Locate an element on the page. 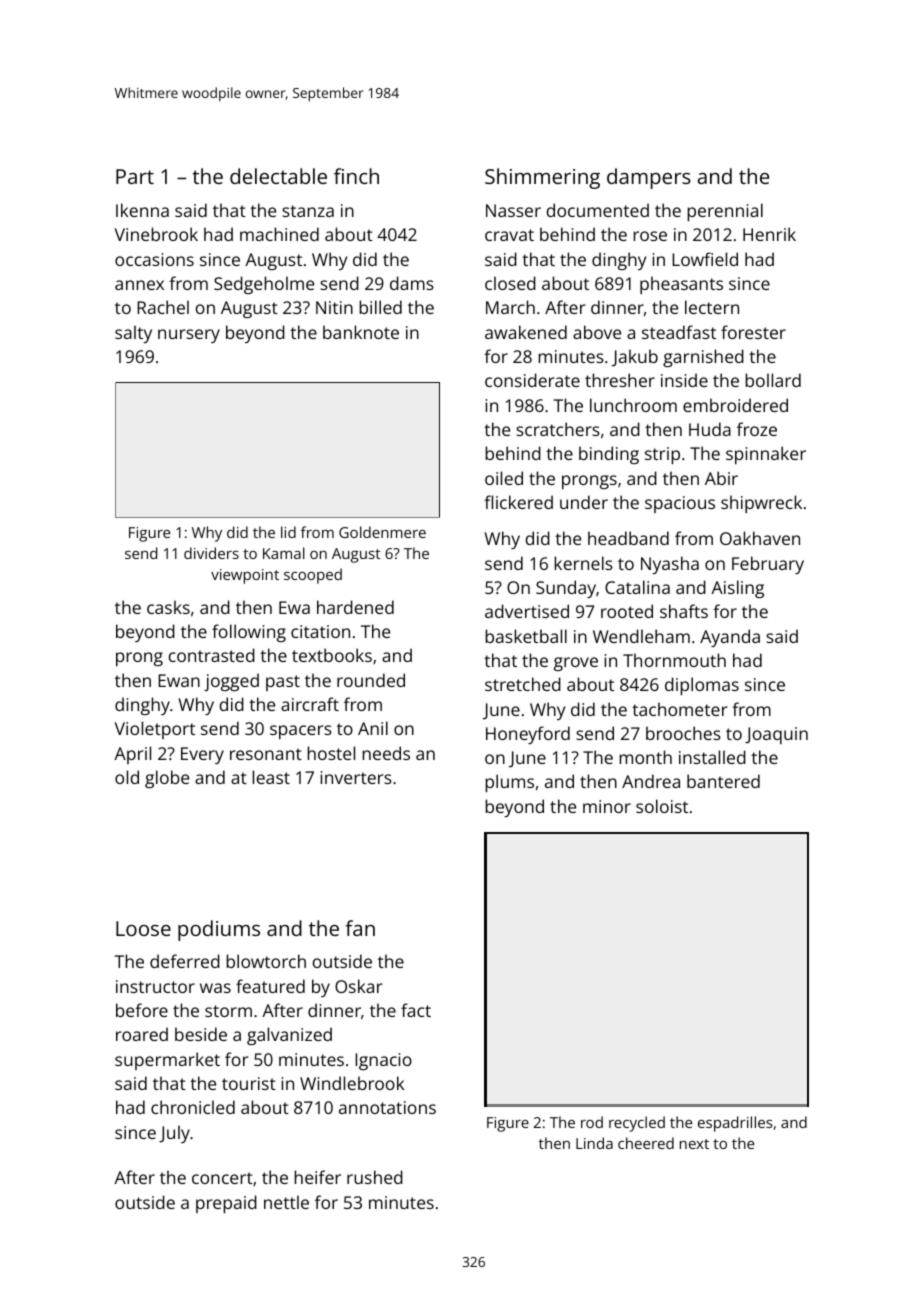  Ayanda is located at coordinates (730, 638).
